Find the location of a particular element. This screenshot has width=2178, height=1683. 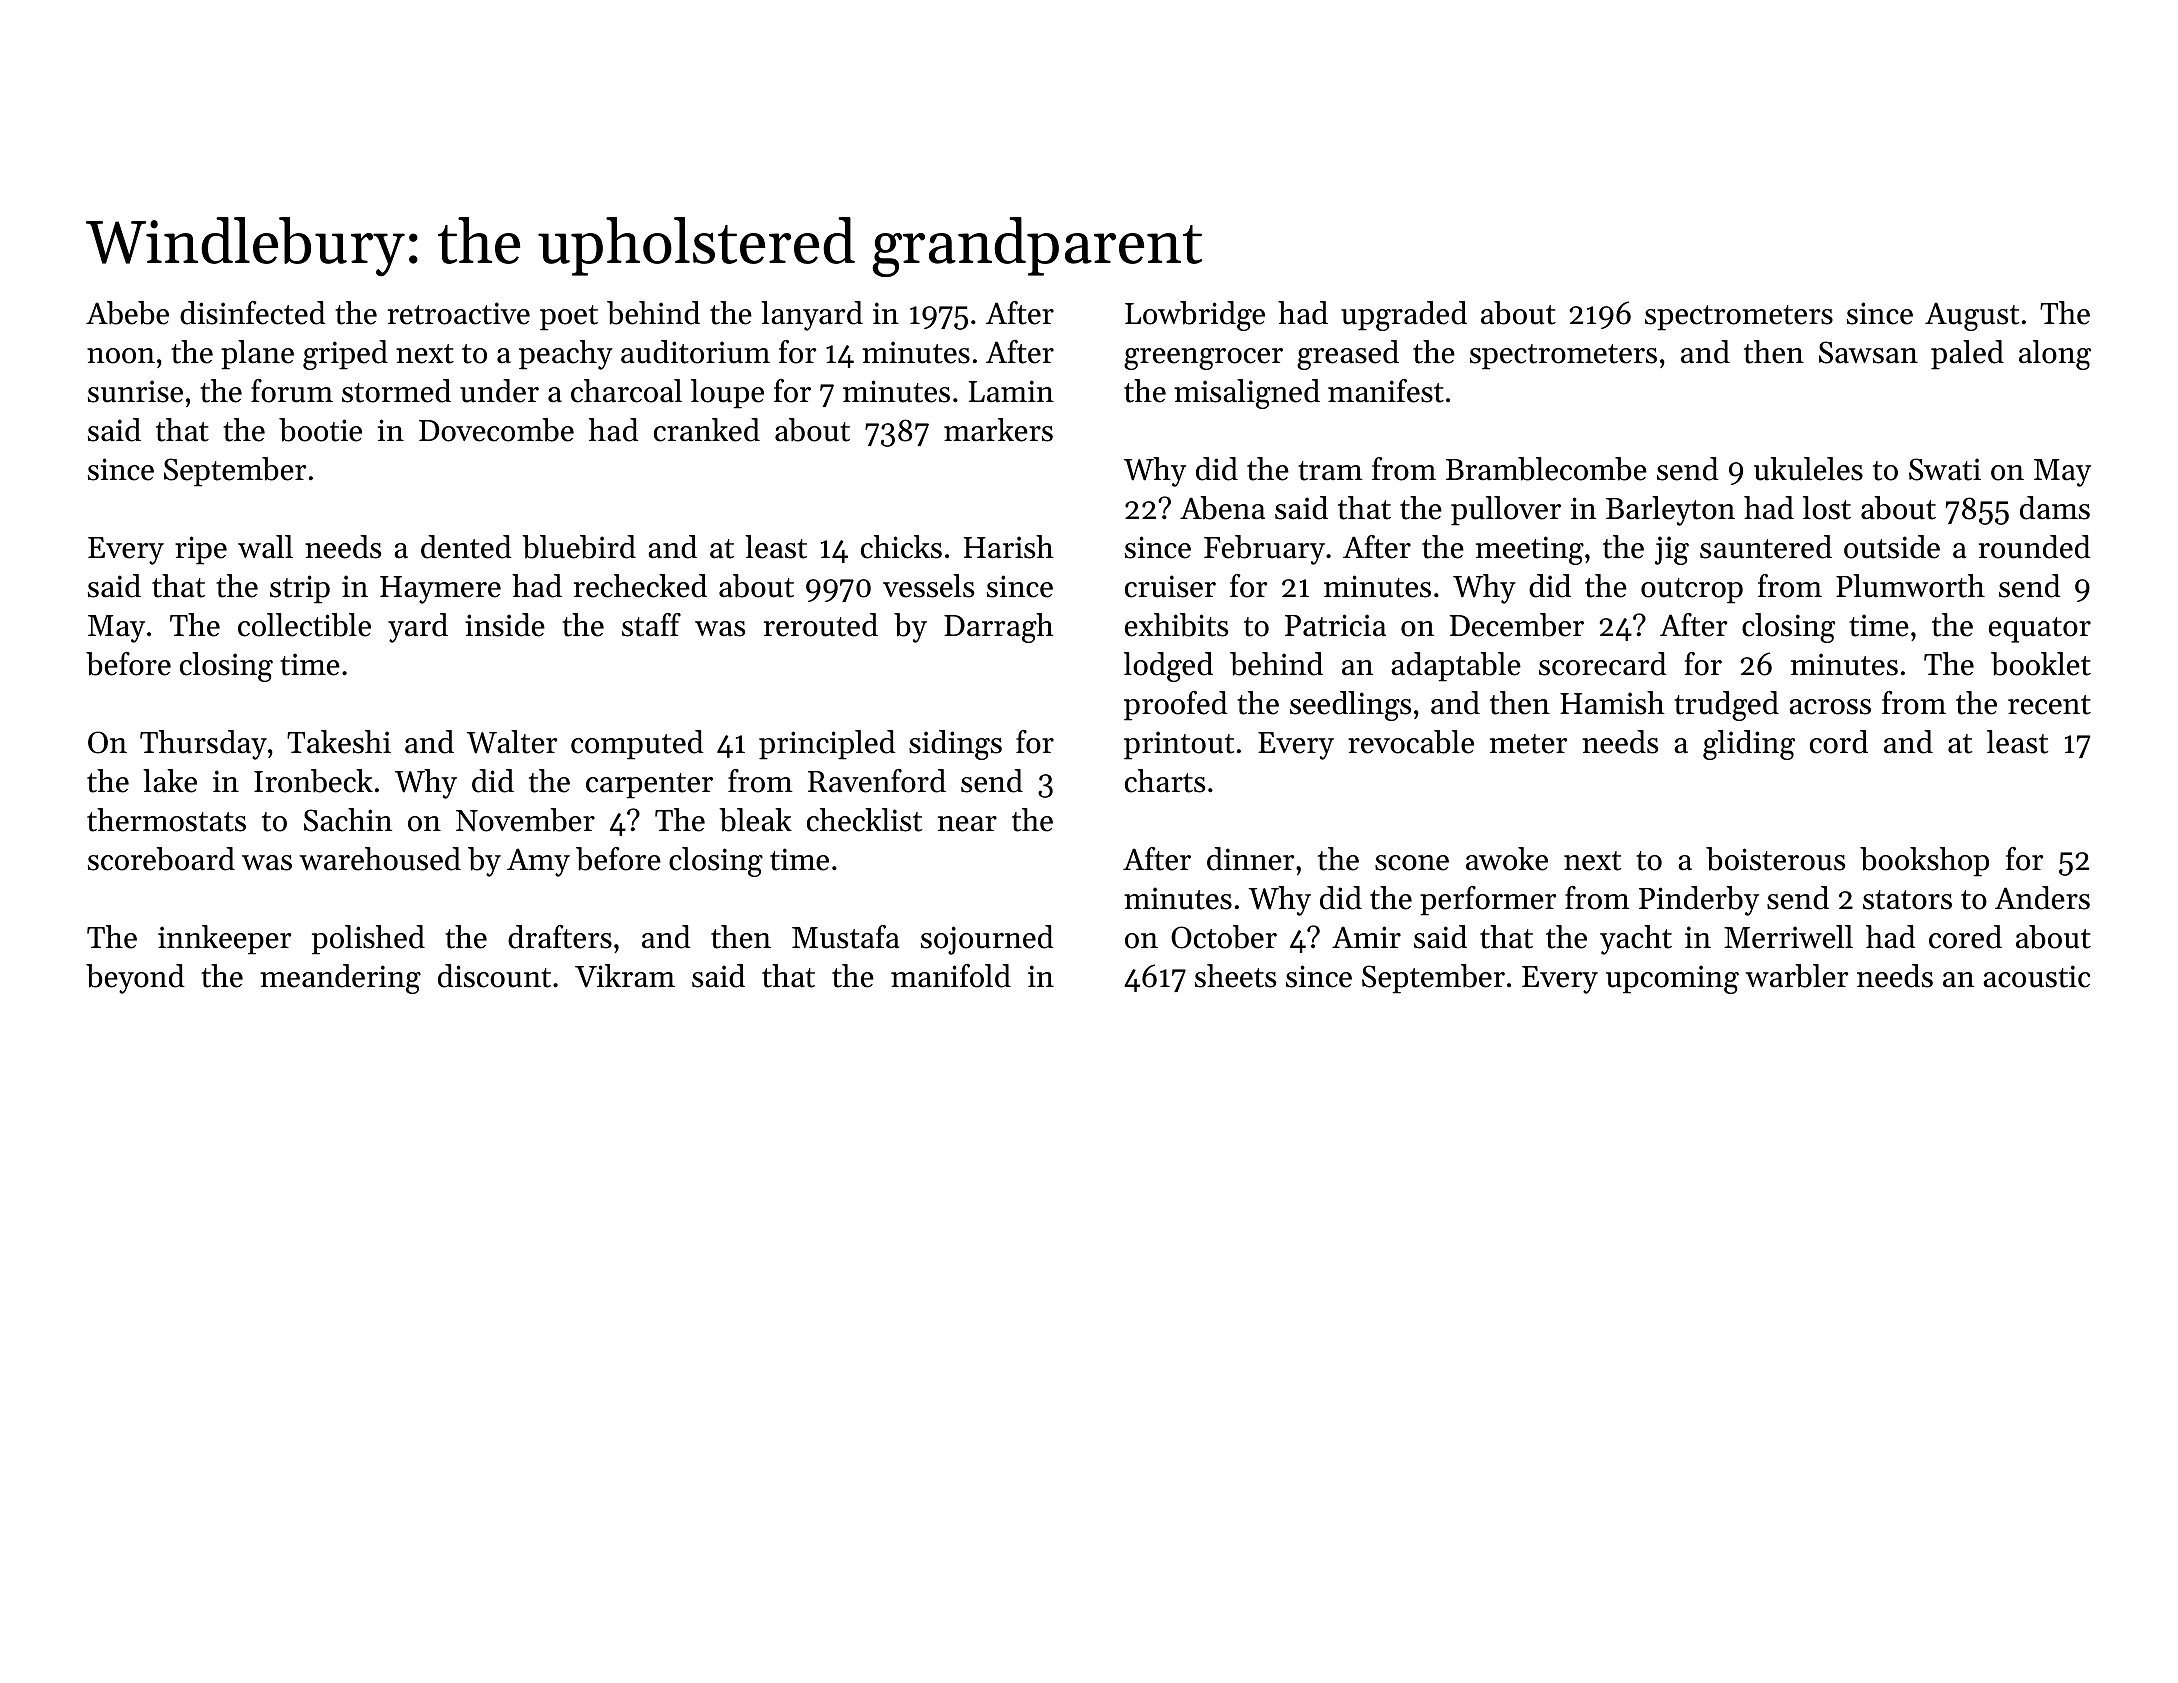

lodged is located at coordinates (1168, 667).
